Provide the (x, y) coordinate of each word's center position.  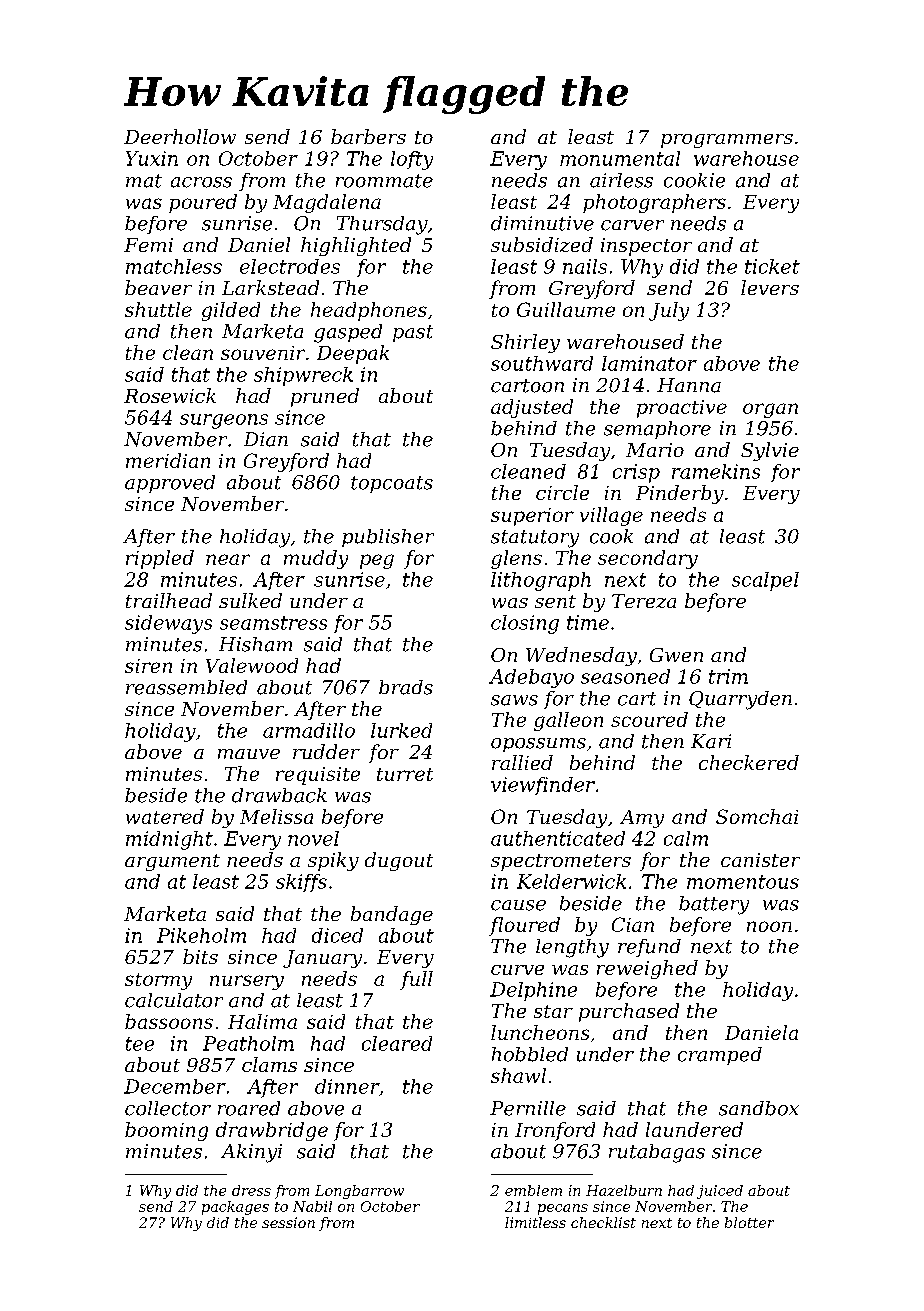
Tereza (644, 601)
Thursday (382, 225)
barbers (368, 136)
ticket (772, 266)
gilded (231, 311)
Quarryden (740, 700)
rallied (522, 762)
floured (524, 926)
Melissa (276, 816)
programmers (727, 141)
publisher (388, 538)
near (228, 559)
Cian (633, 924)
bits (200, 956)
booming (166, 1131)
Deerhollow (180, 136)
